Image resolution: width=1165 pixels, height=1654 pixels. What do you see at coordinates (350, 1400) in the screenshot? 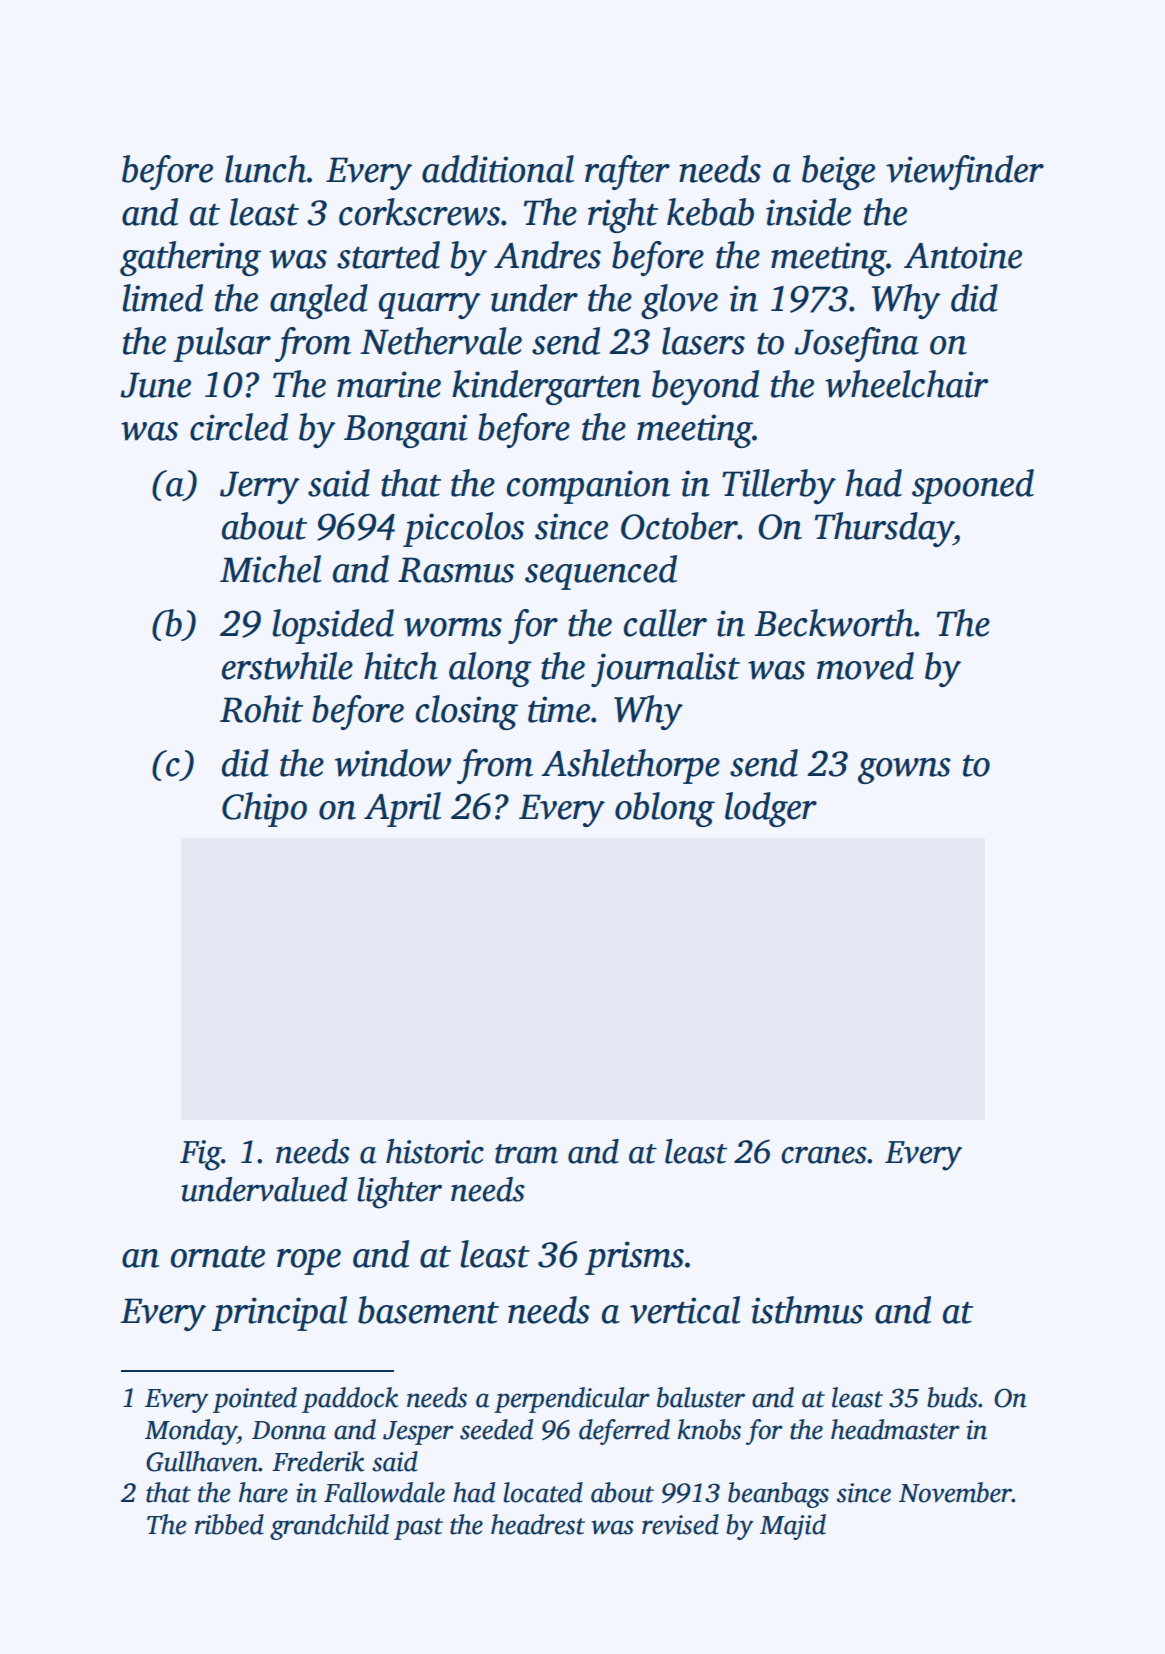
I see `paddock` at bounding box center [350, 1400].
